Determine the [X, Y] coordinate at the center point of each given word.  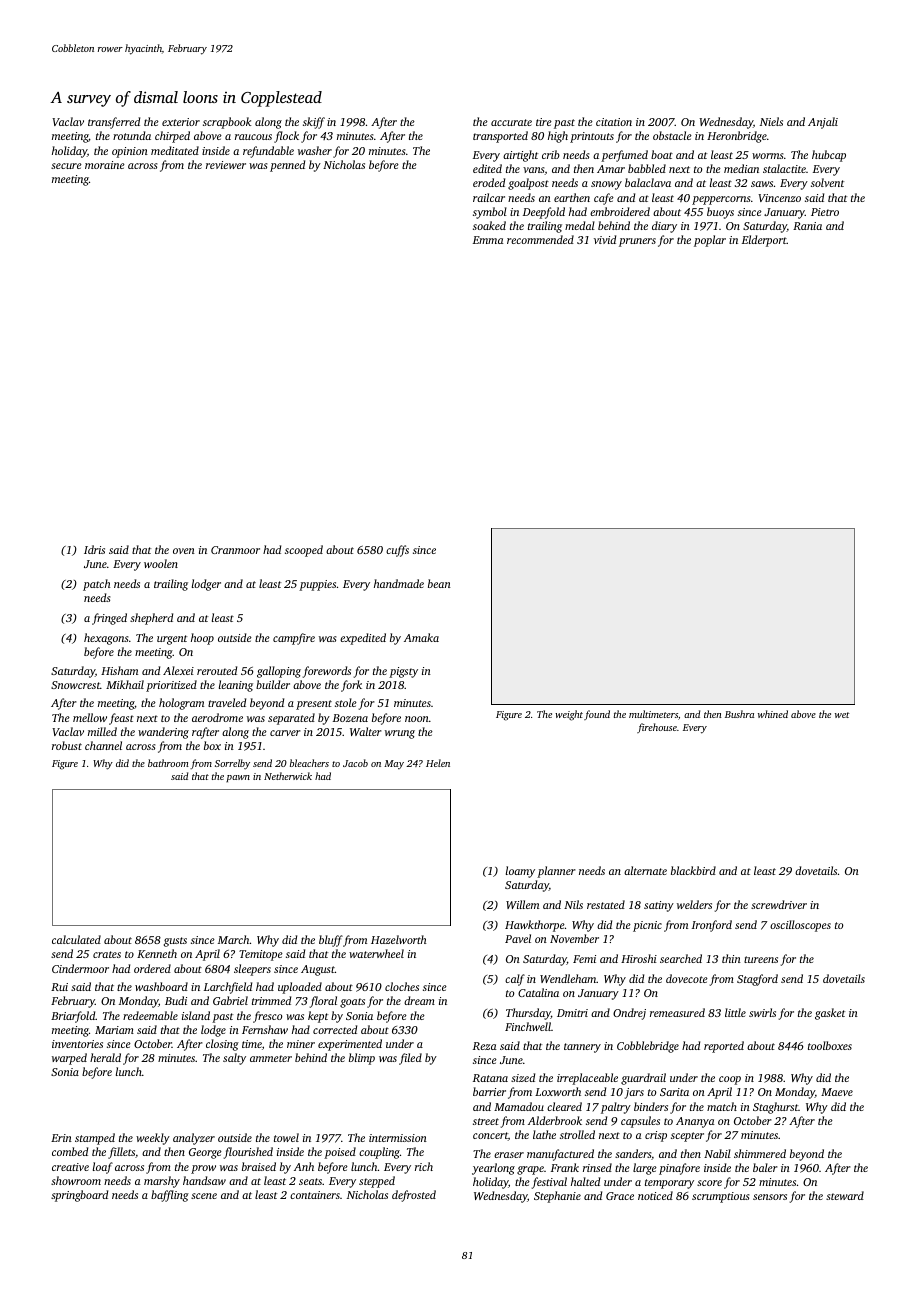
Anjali [823, 123]
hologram [181, 704]
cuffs [397, 551]
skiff [314, 123]
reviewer [226, 165]
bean [439, 583]
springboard [79, 1196]
